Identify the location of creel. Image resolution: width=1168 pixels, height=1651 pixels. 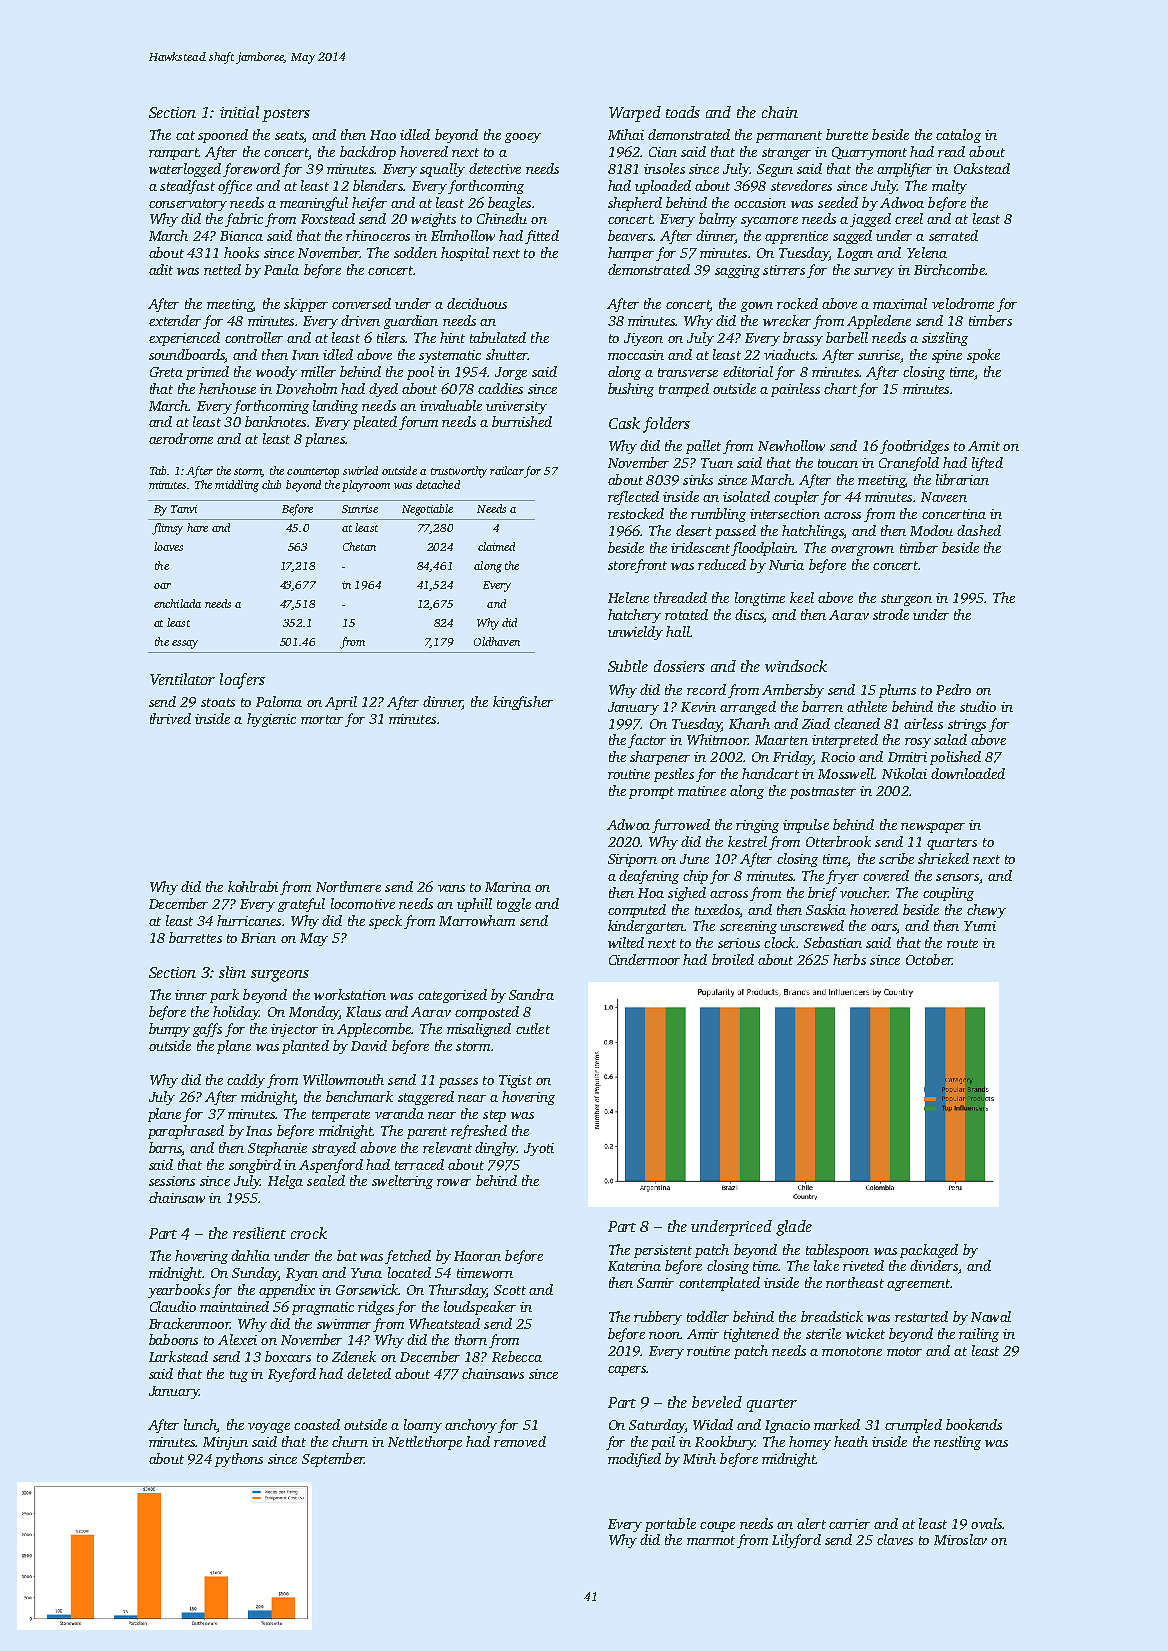
(909, 218).
